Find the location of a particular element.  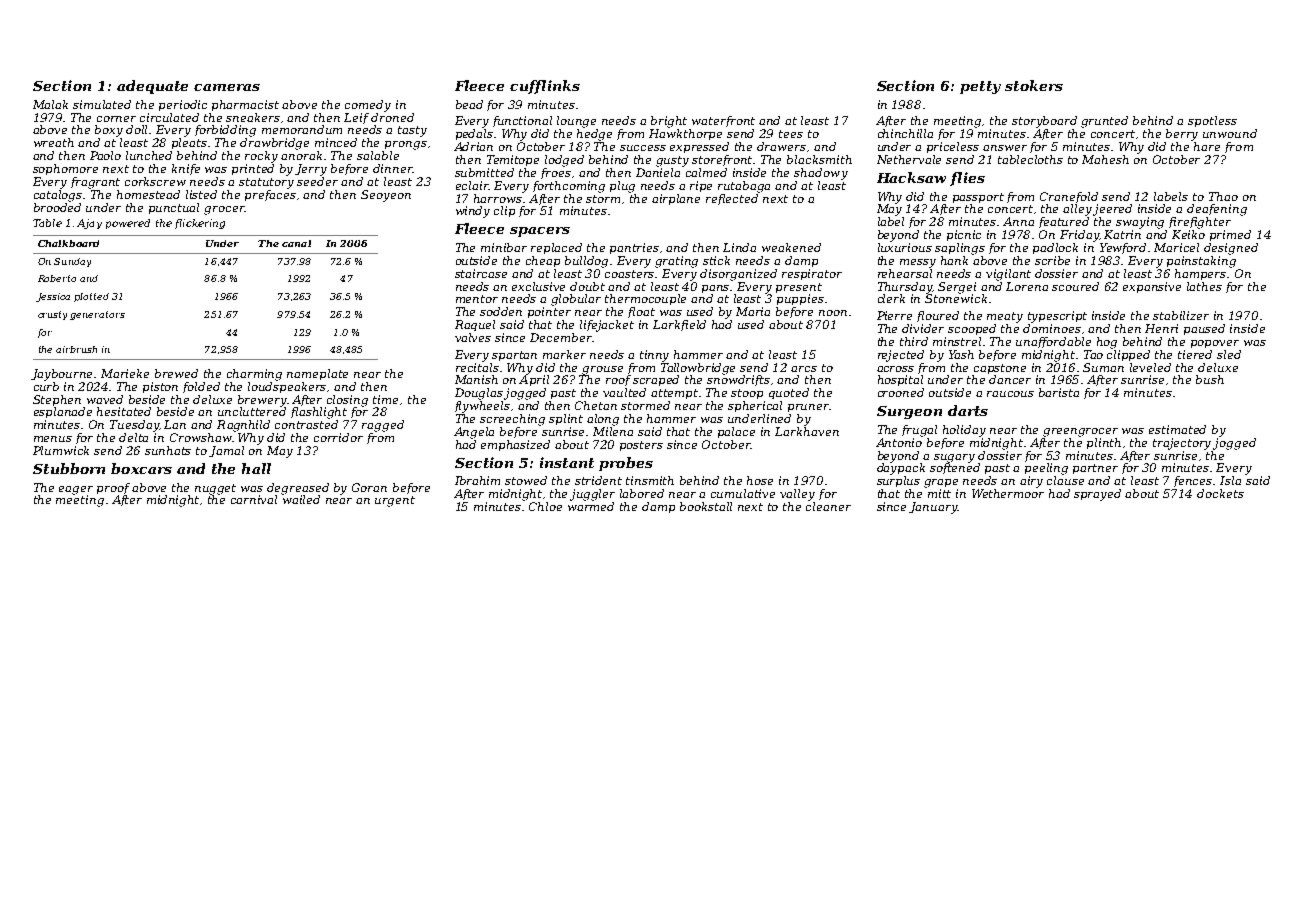

shadowy is located at coordinates (821, 174).
